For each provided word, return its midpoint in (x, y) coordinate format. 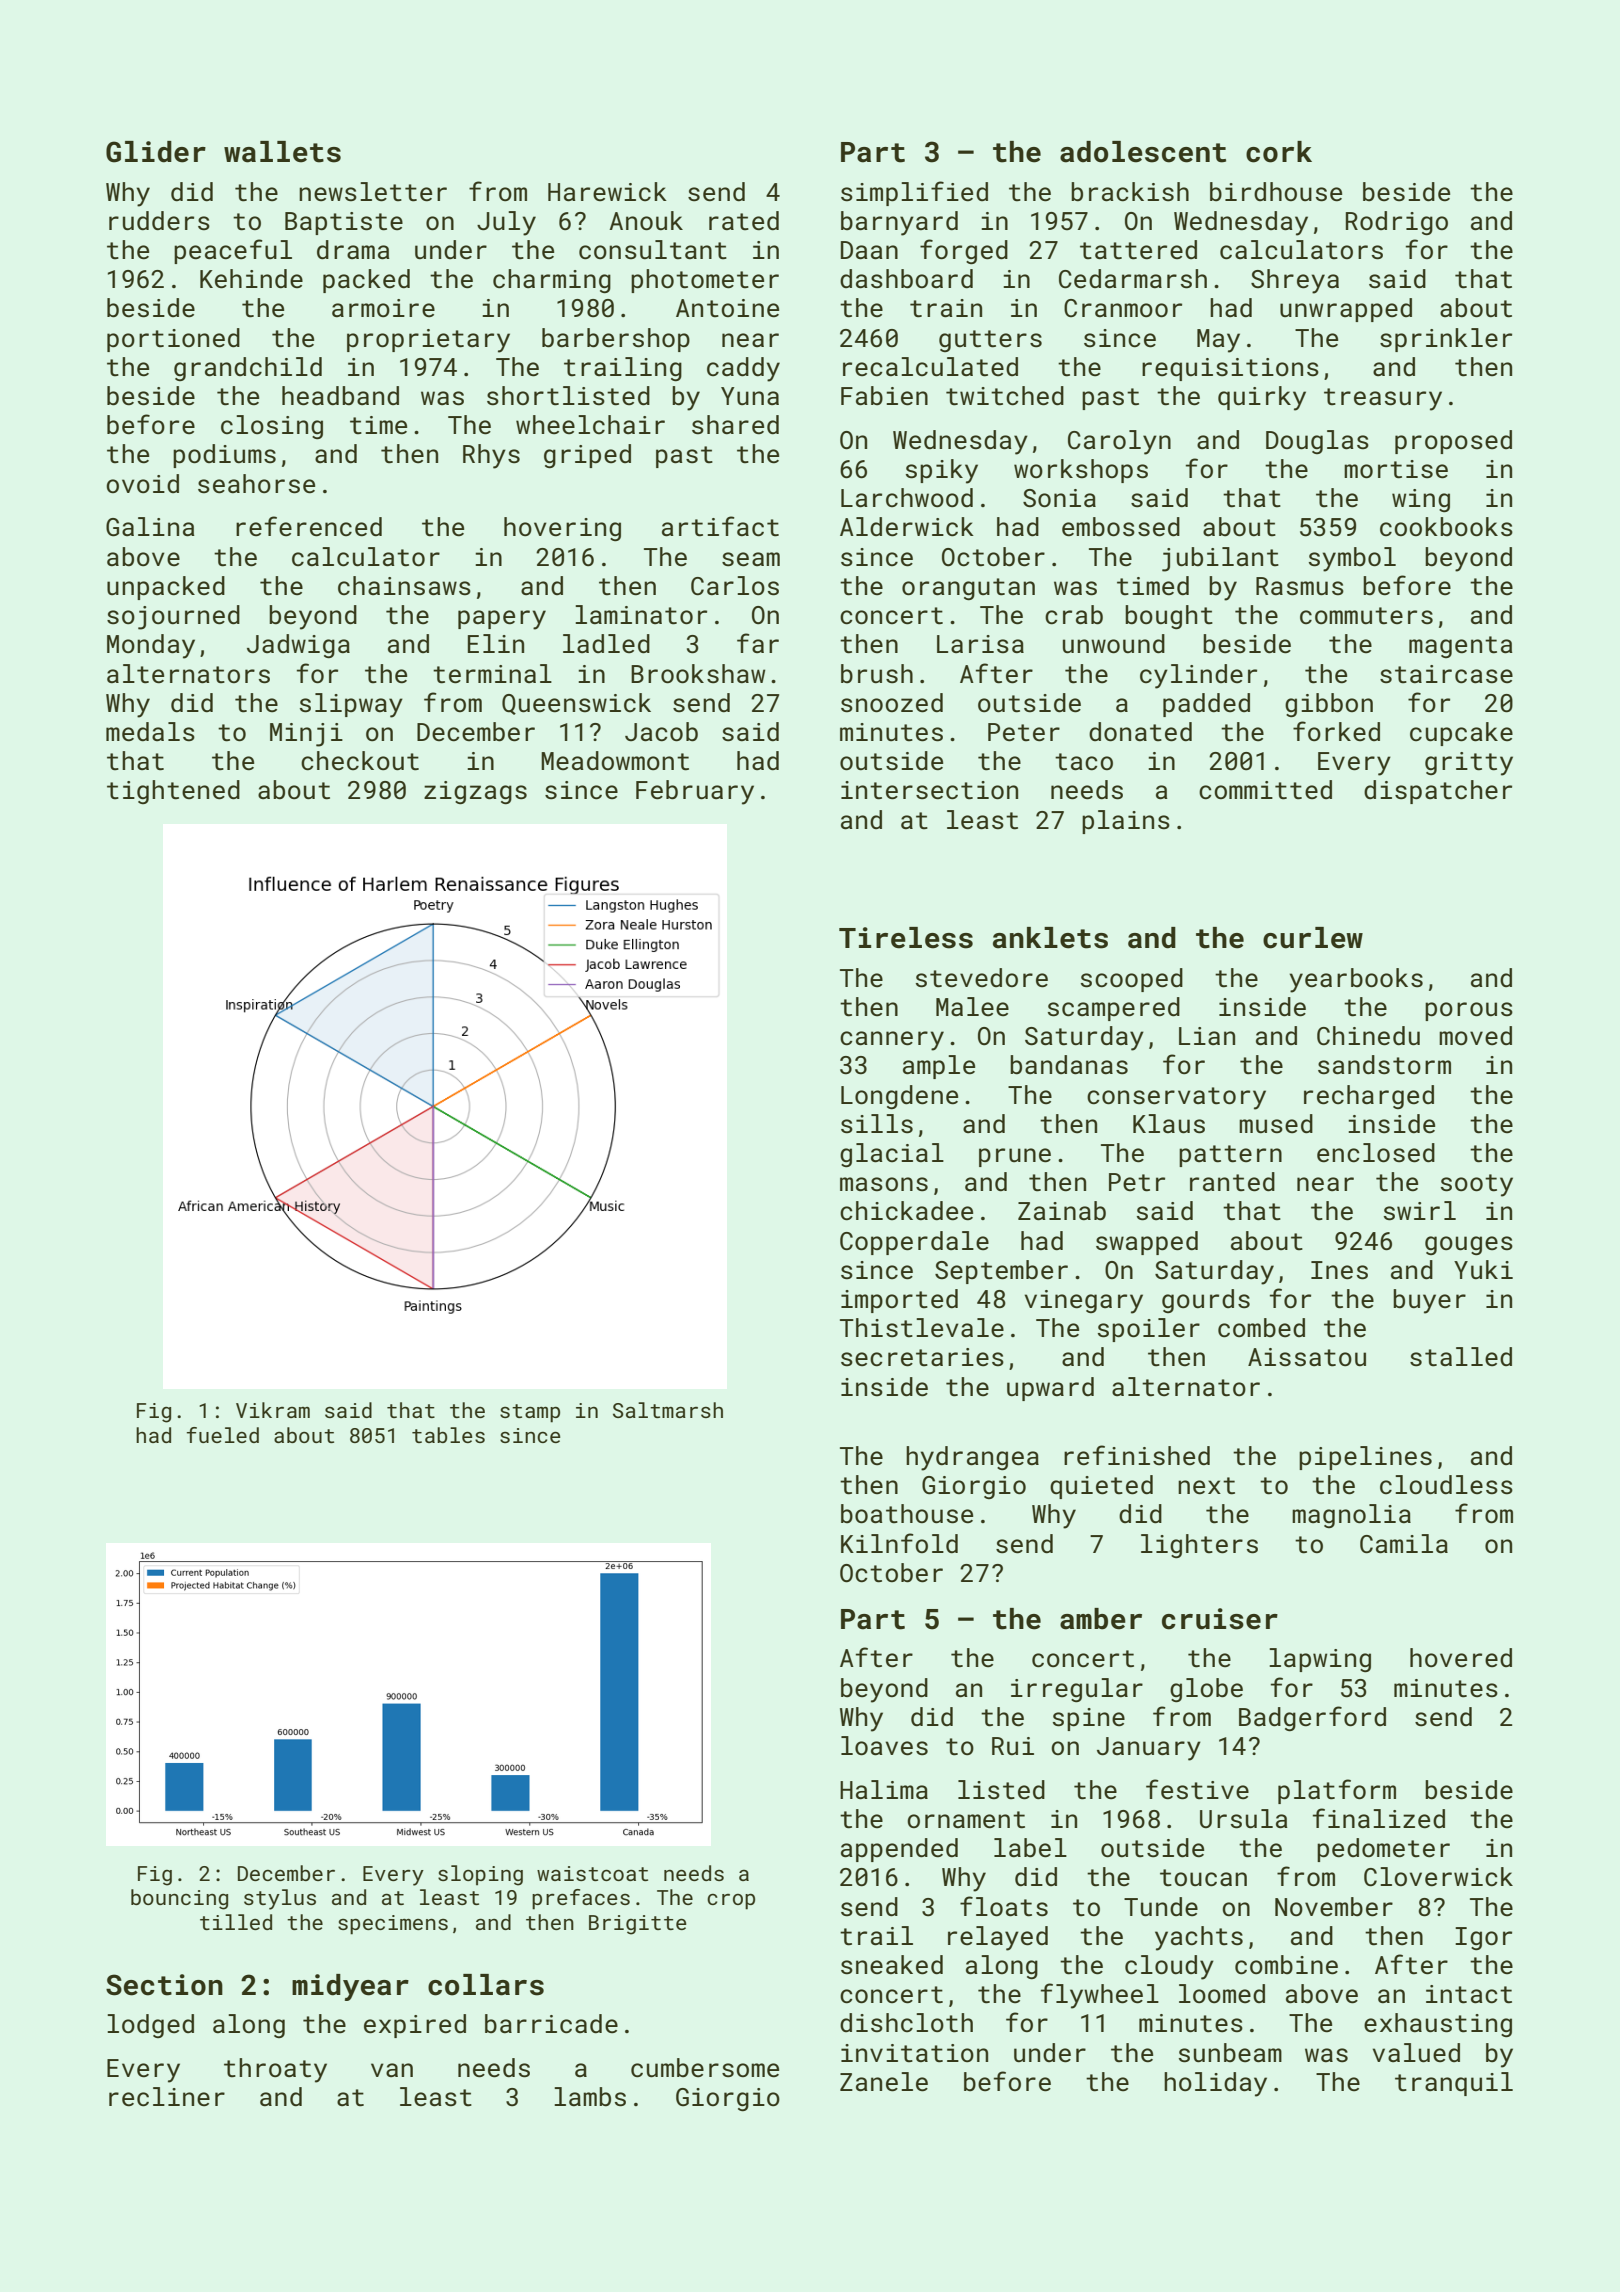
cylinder (1198, 676)
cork (1279, 152)
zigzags (475, 792)
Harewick (607, 192)
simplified (914, 193)
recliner (167, 2097)
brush (877, 674)
